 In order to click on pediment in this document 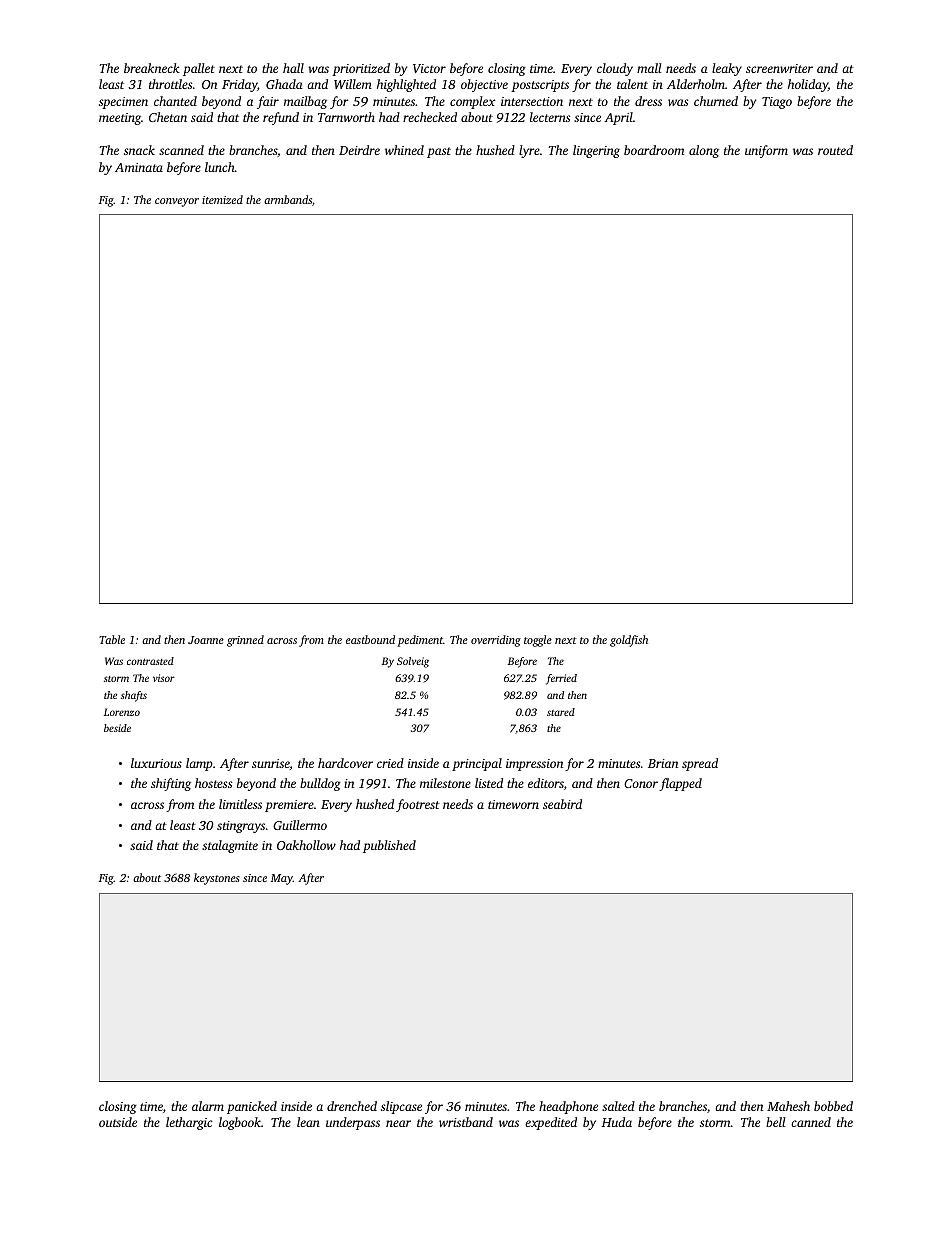, I will do `click(420, 641)`.
